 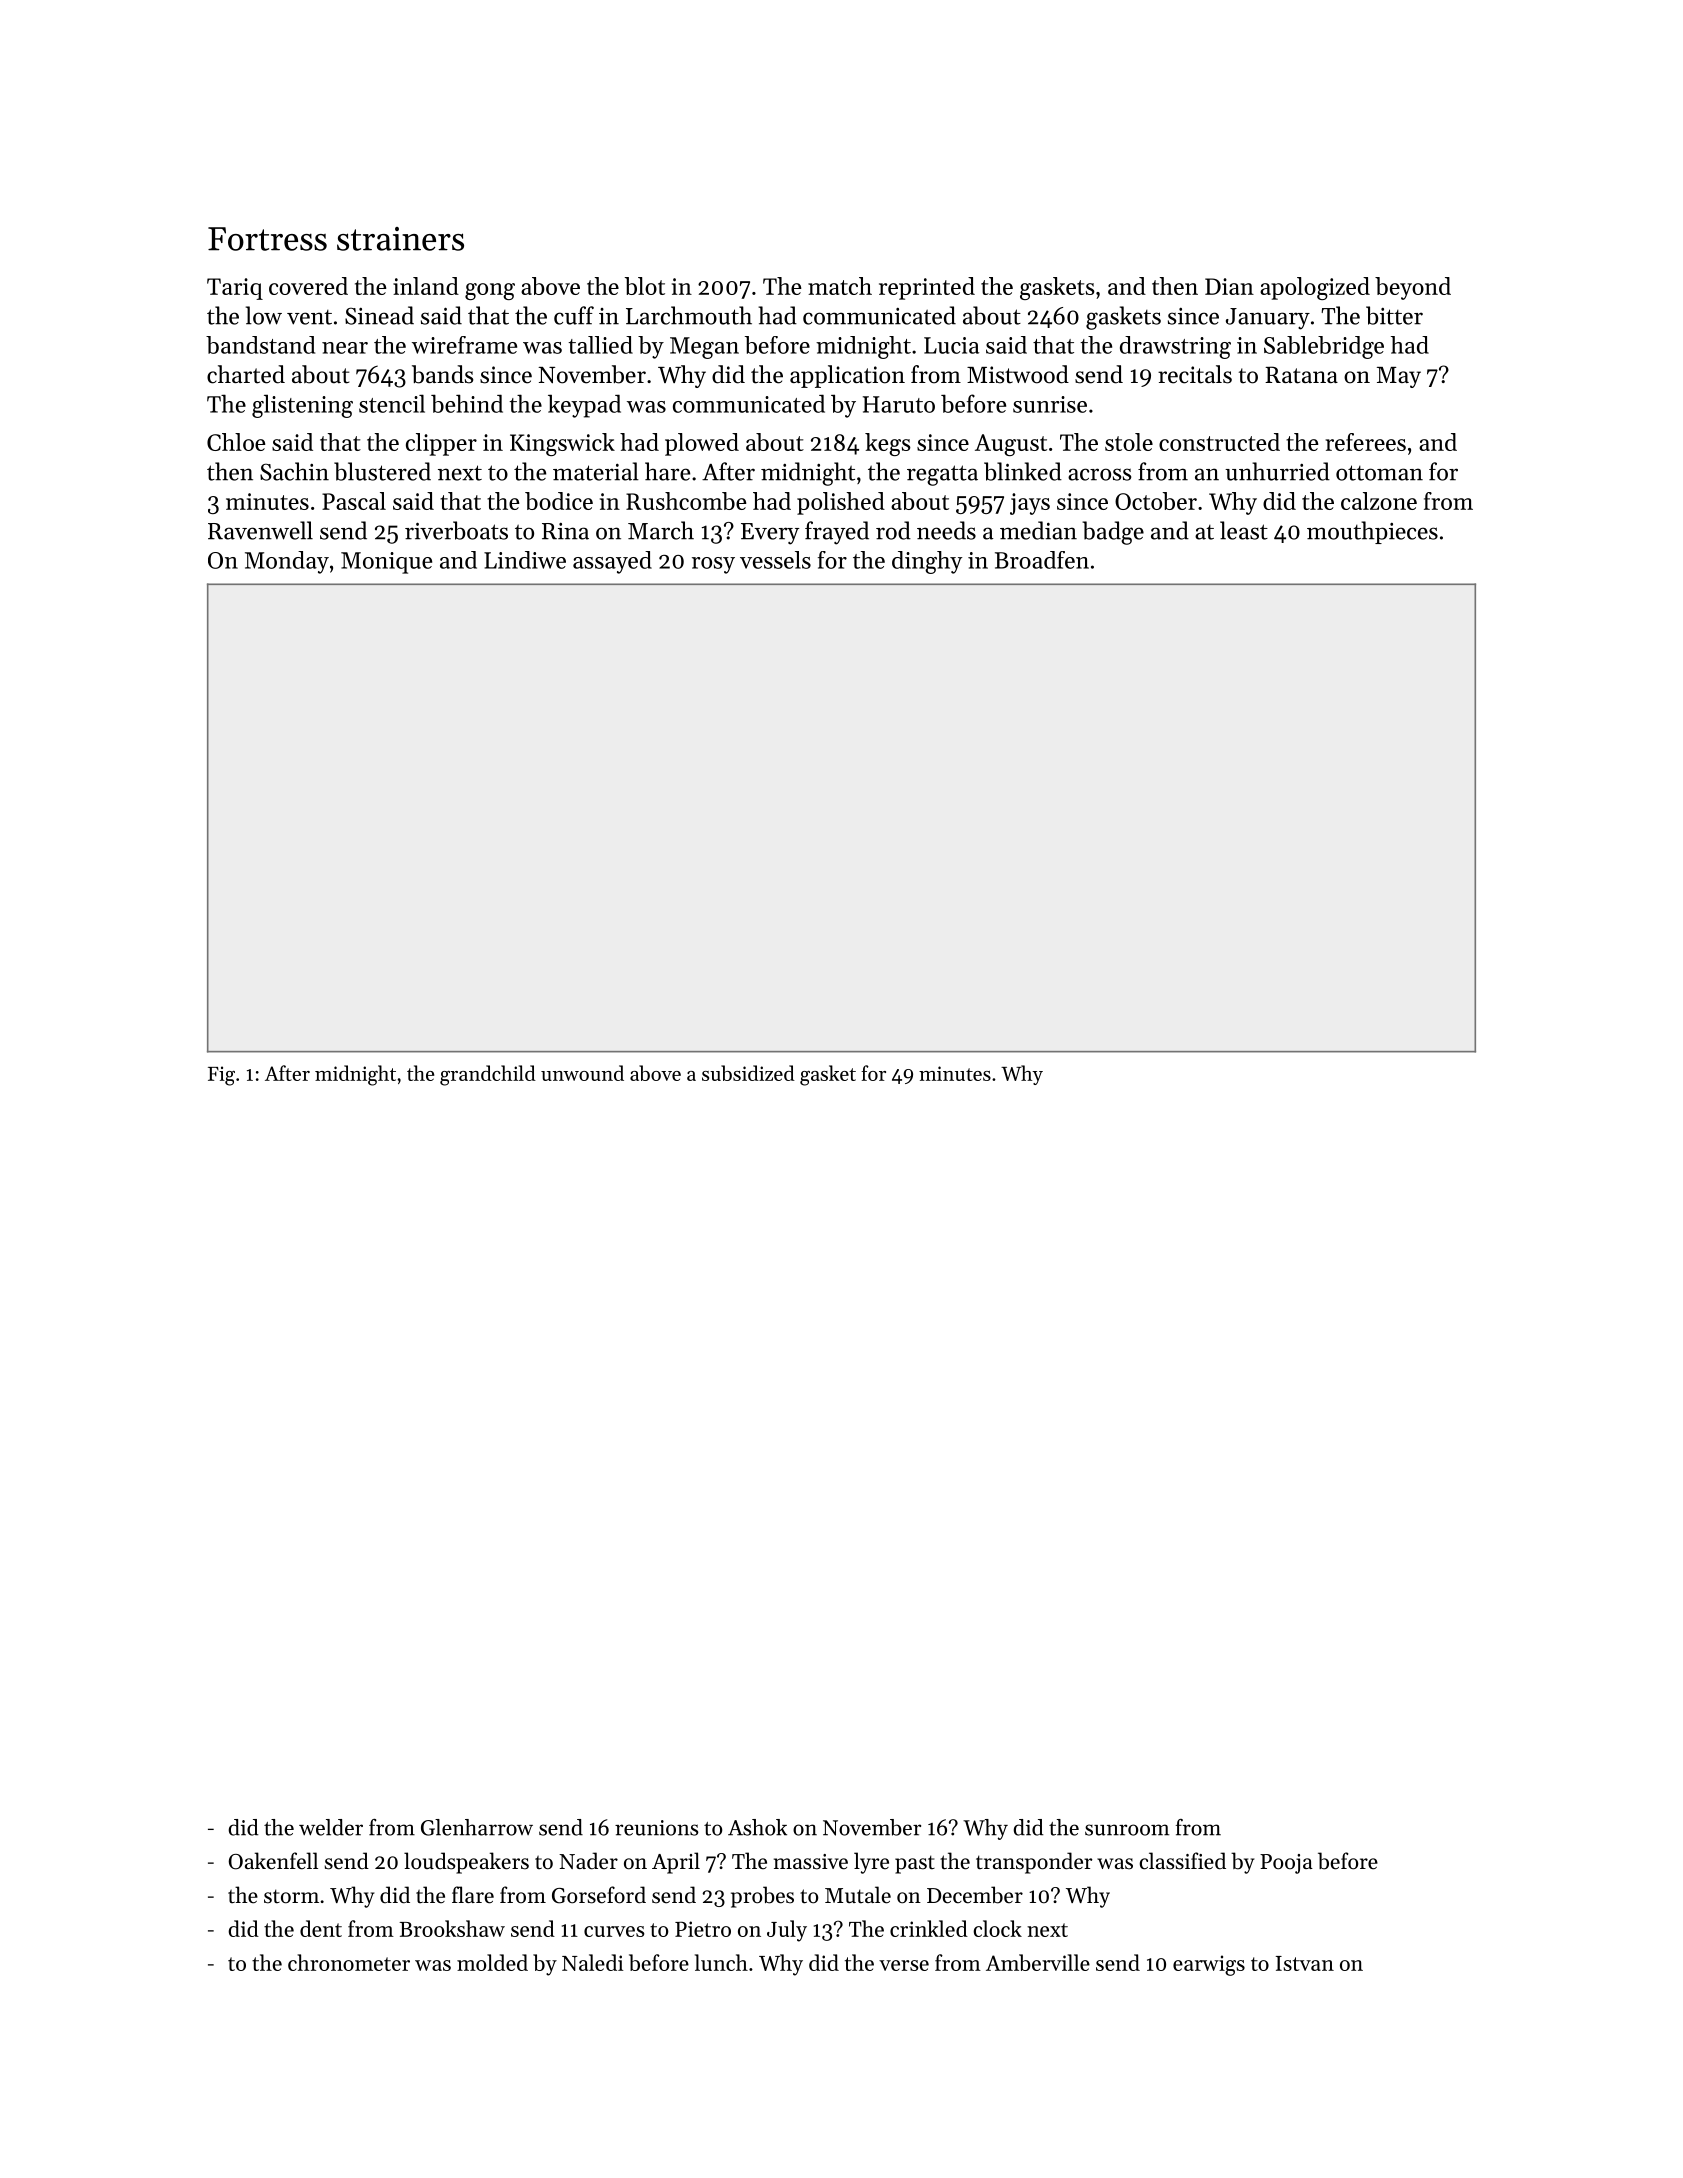 What do you see at coordinates (1113, 533) in the screenshot?
I see `badge` at bounding box center [1113, 533].
